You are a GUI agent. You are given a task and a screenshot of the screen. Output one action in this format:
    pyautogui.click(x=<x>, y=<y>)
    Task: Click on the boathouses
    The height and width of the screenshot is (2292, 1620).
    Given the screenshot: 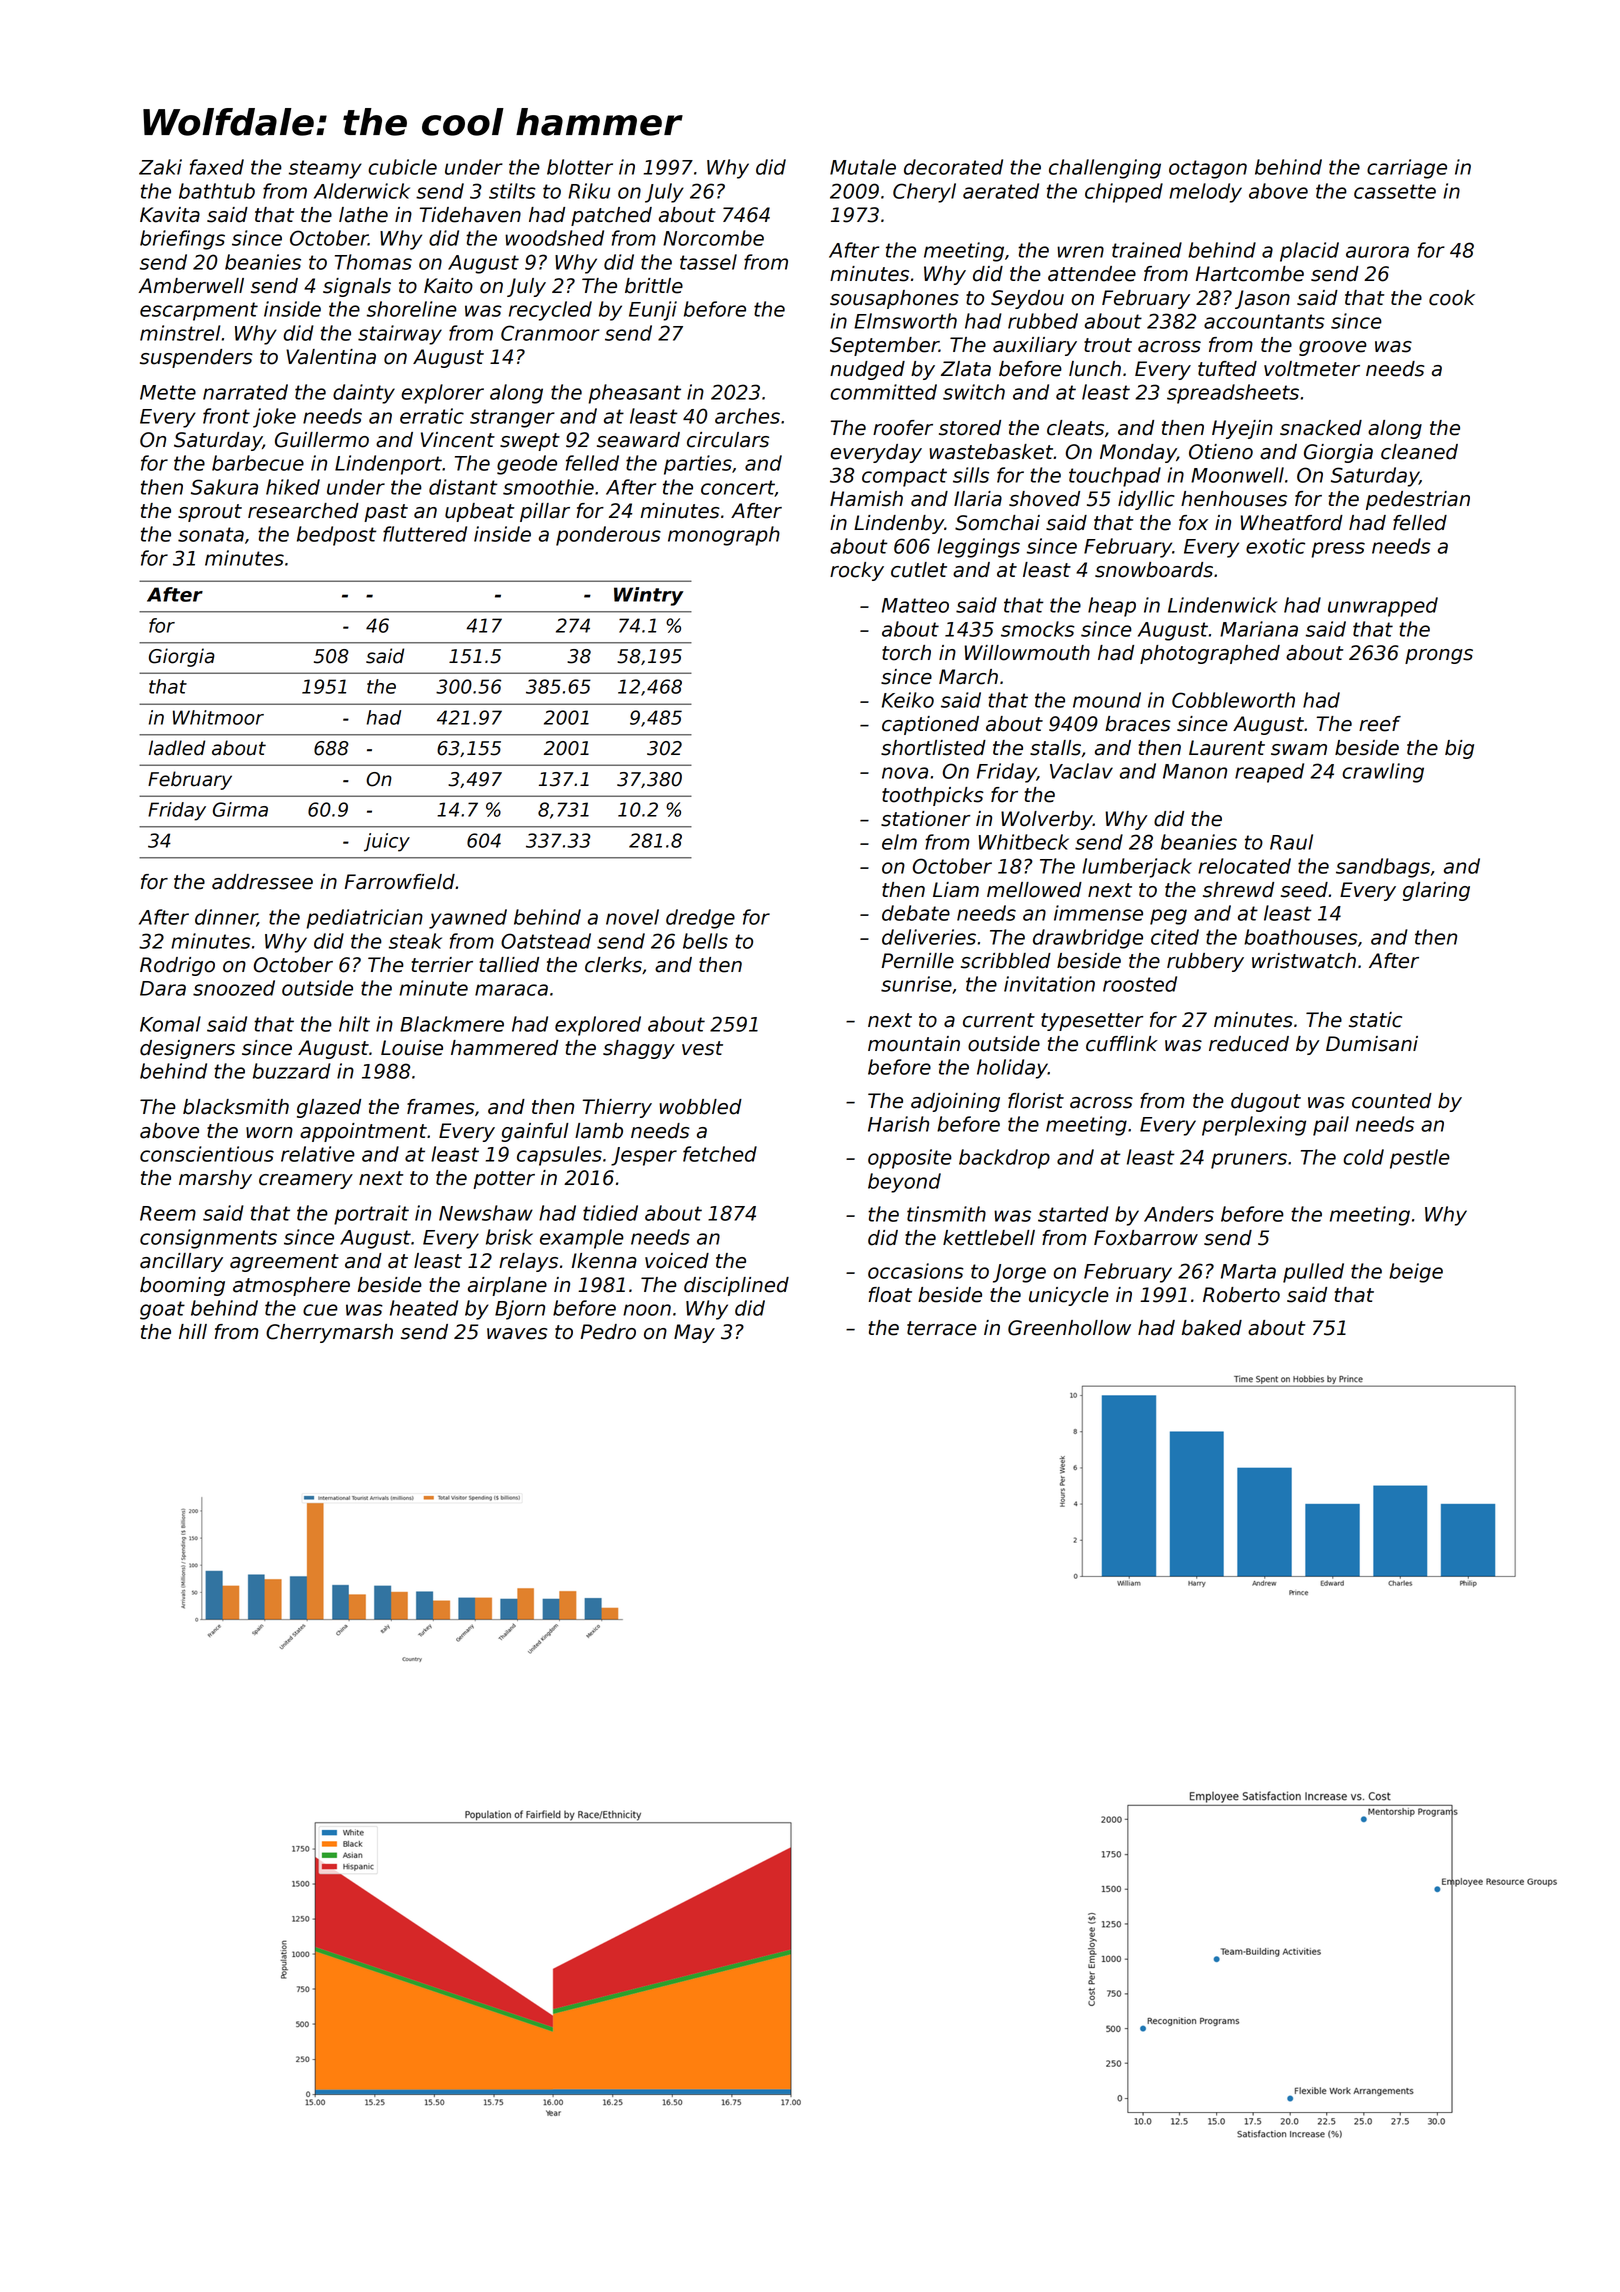 What is the action you would take?
    pyautogui.click(x=1301, y=937)
